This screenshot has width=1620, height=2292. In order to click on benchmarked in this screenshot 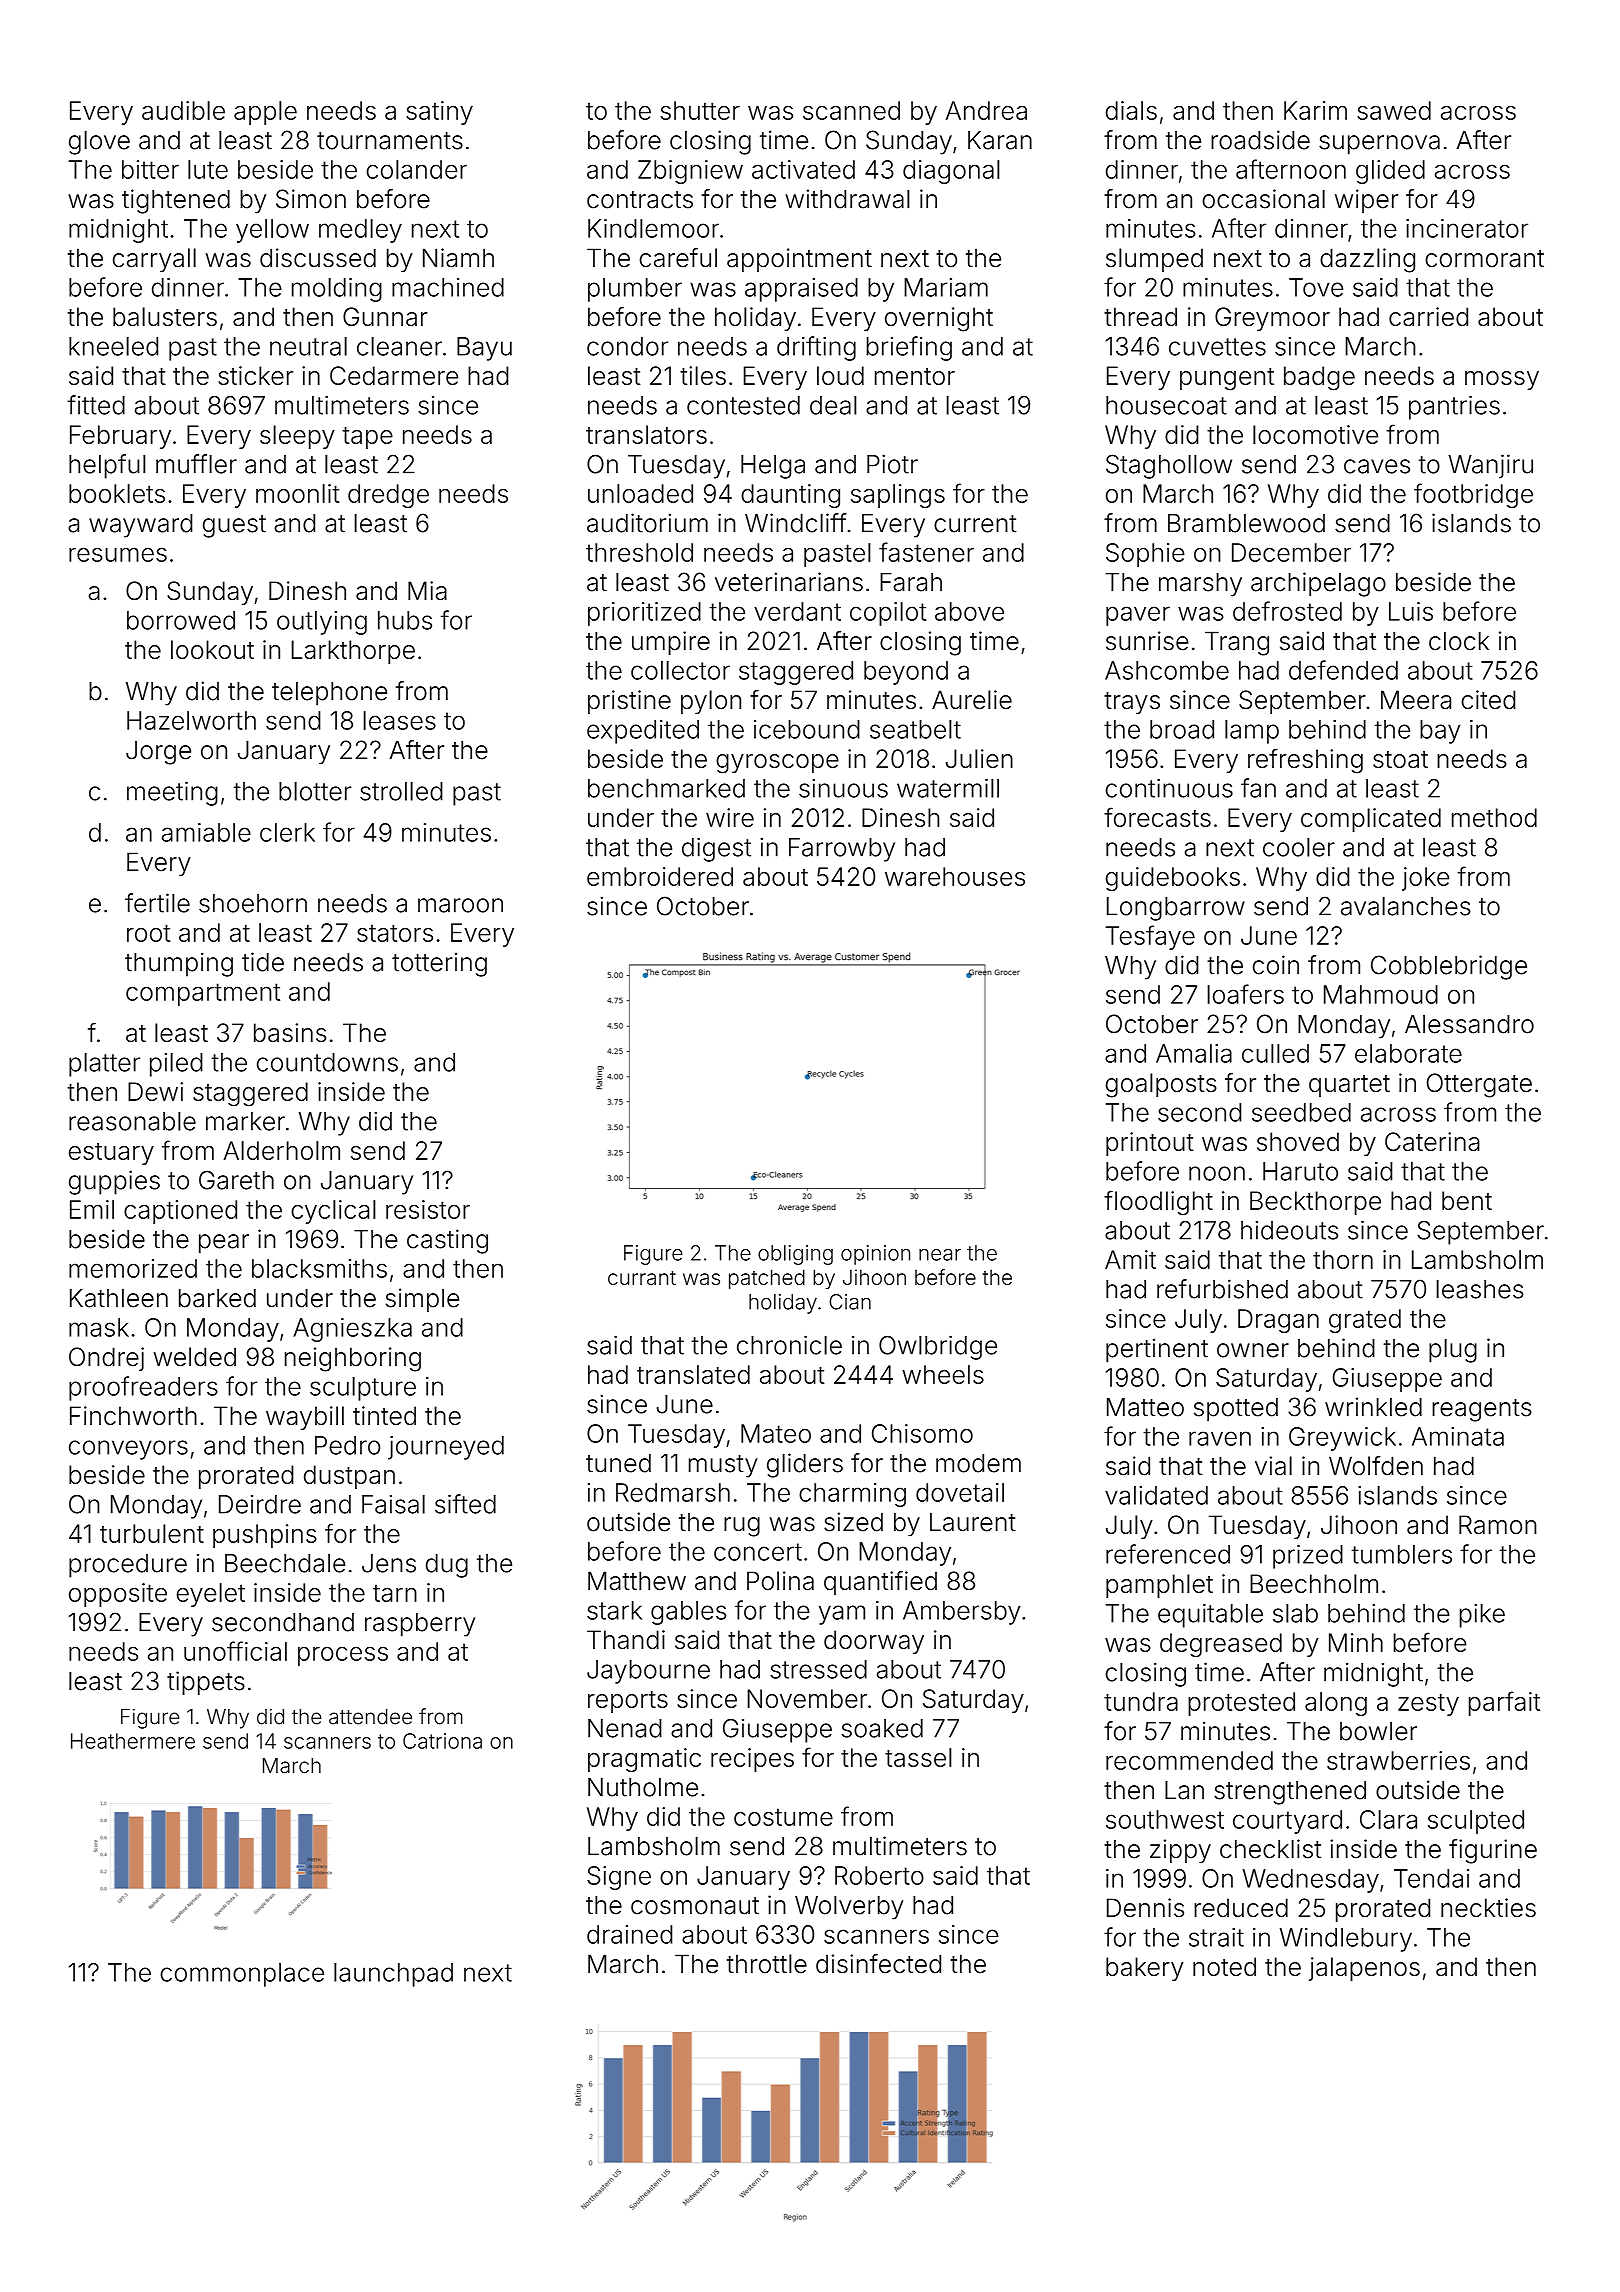, I will do `click(666, 788)`.
